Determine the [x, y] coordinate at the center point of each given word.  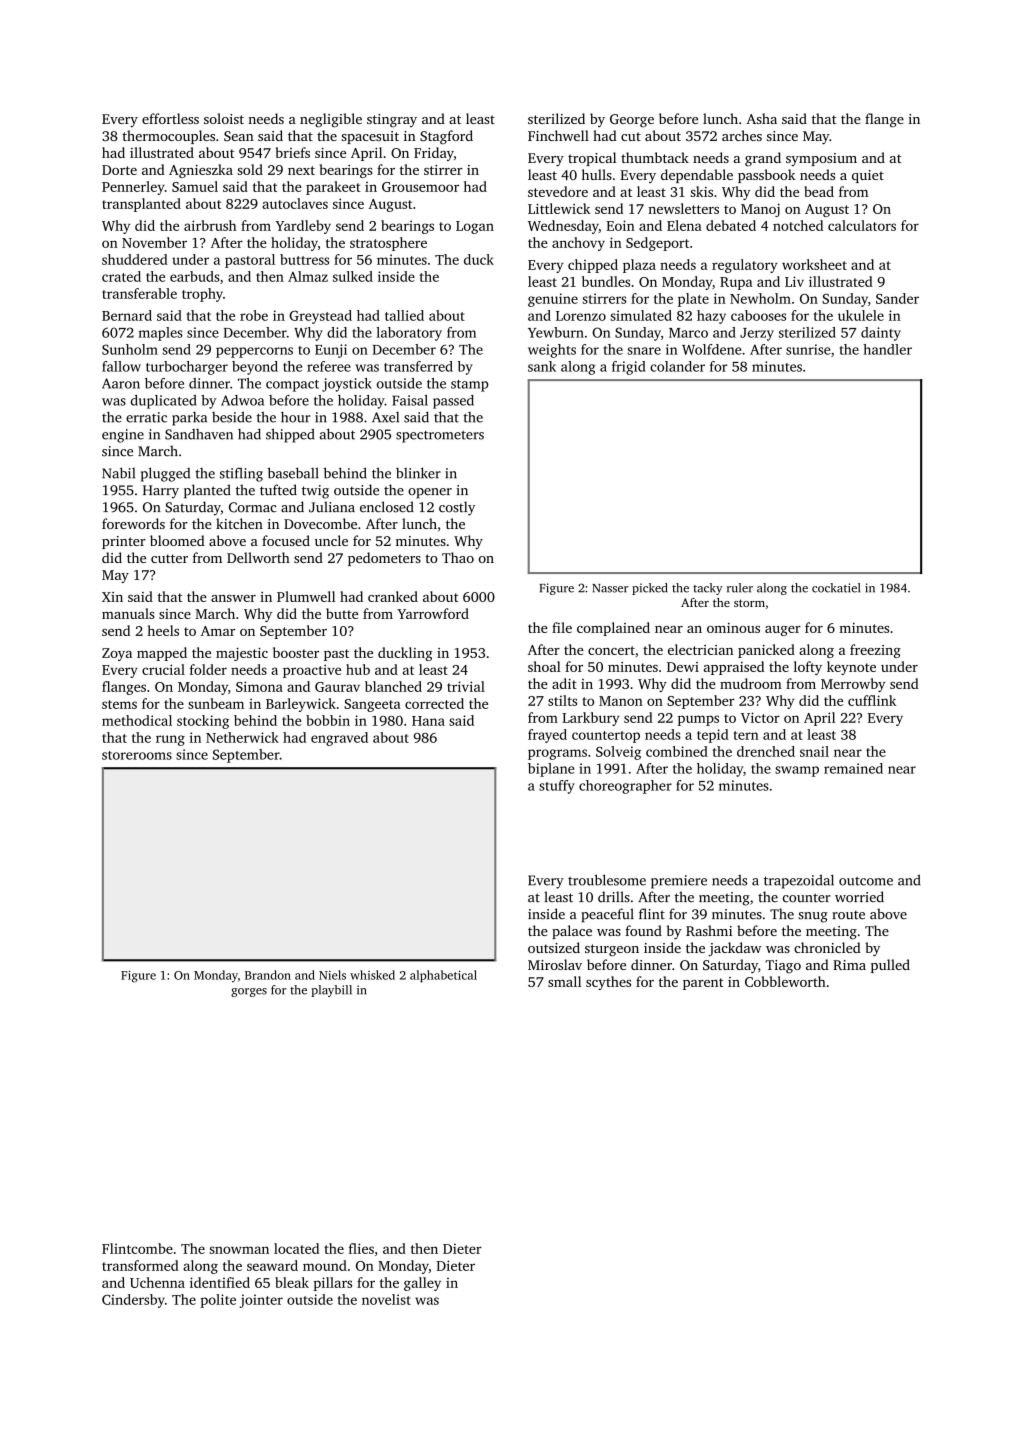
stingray [392, 121]
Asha [761, 118]
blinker [418, 473]
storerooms [137, 755]
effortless [170, 118]
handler [887, 349]
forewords [133, 523]
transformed [140, 1265]
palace [572, 932]
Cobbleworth [785, 981]
